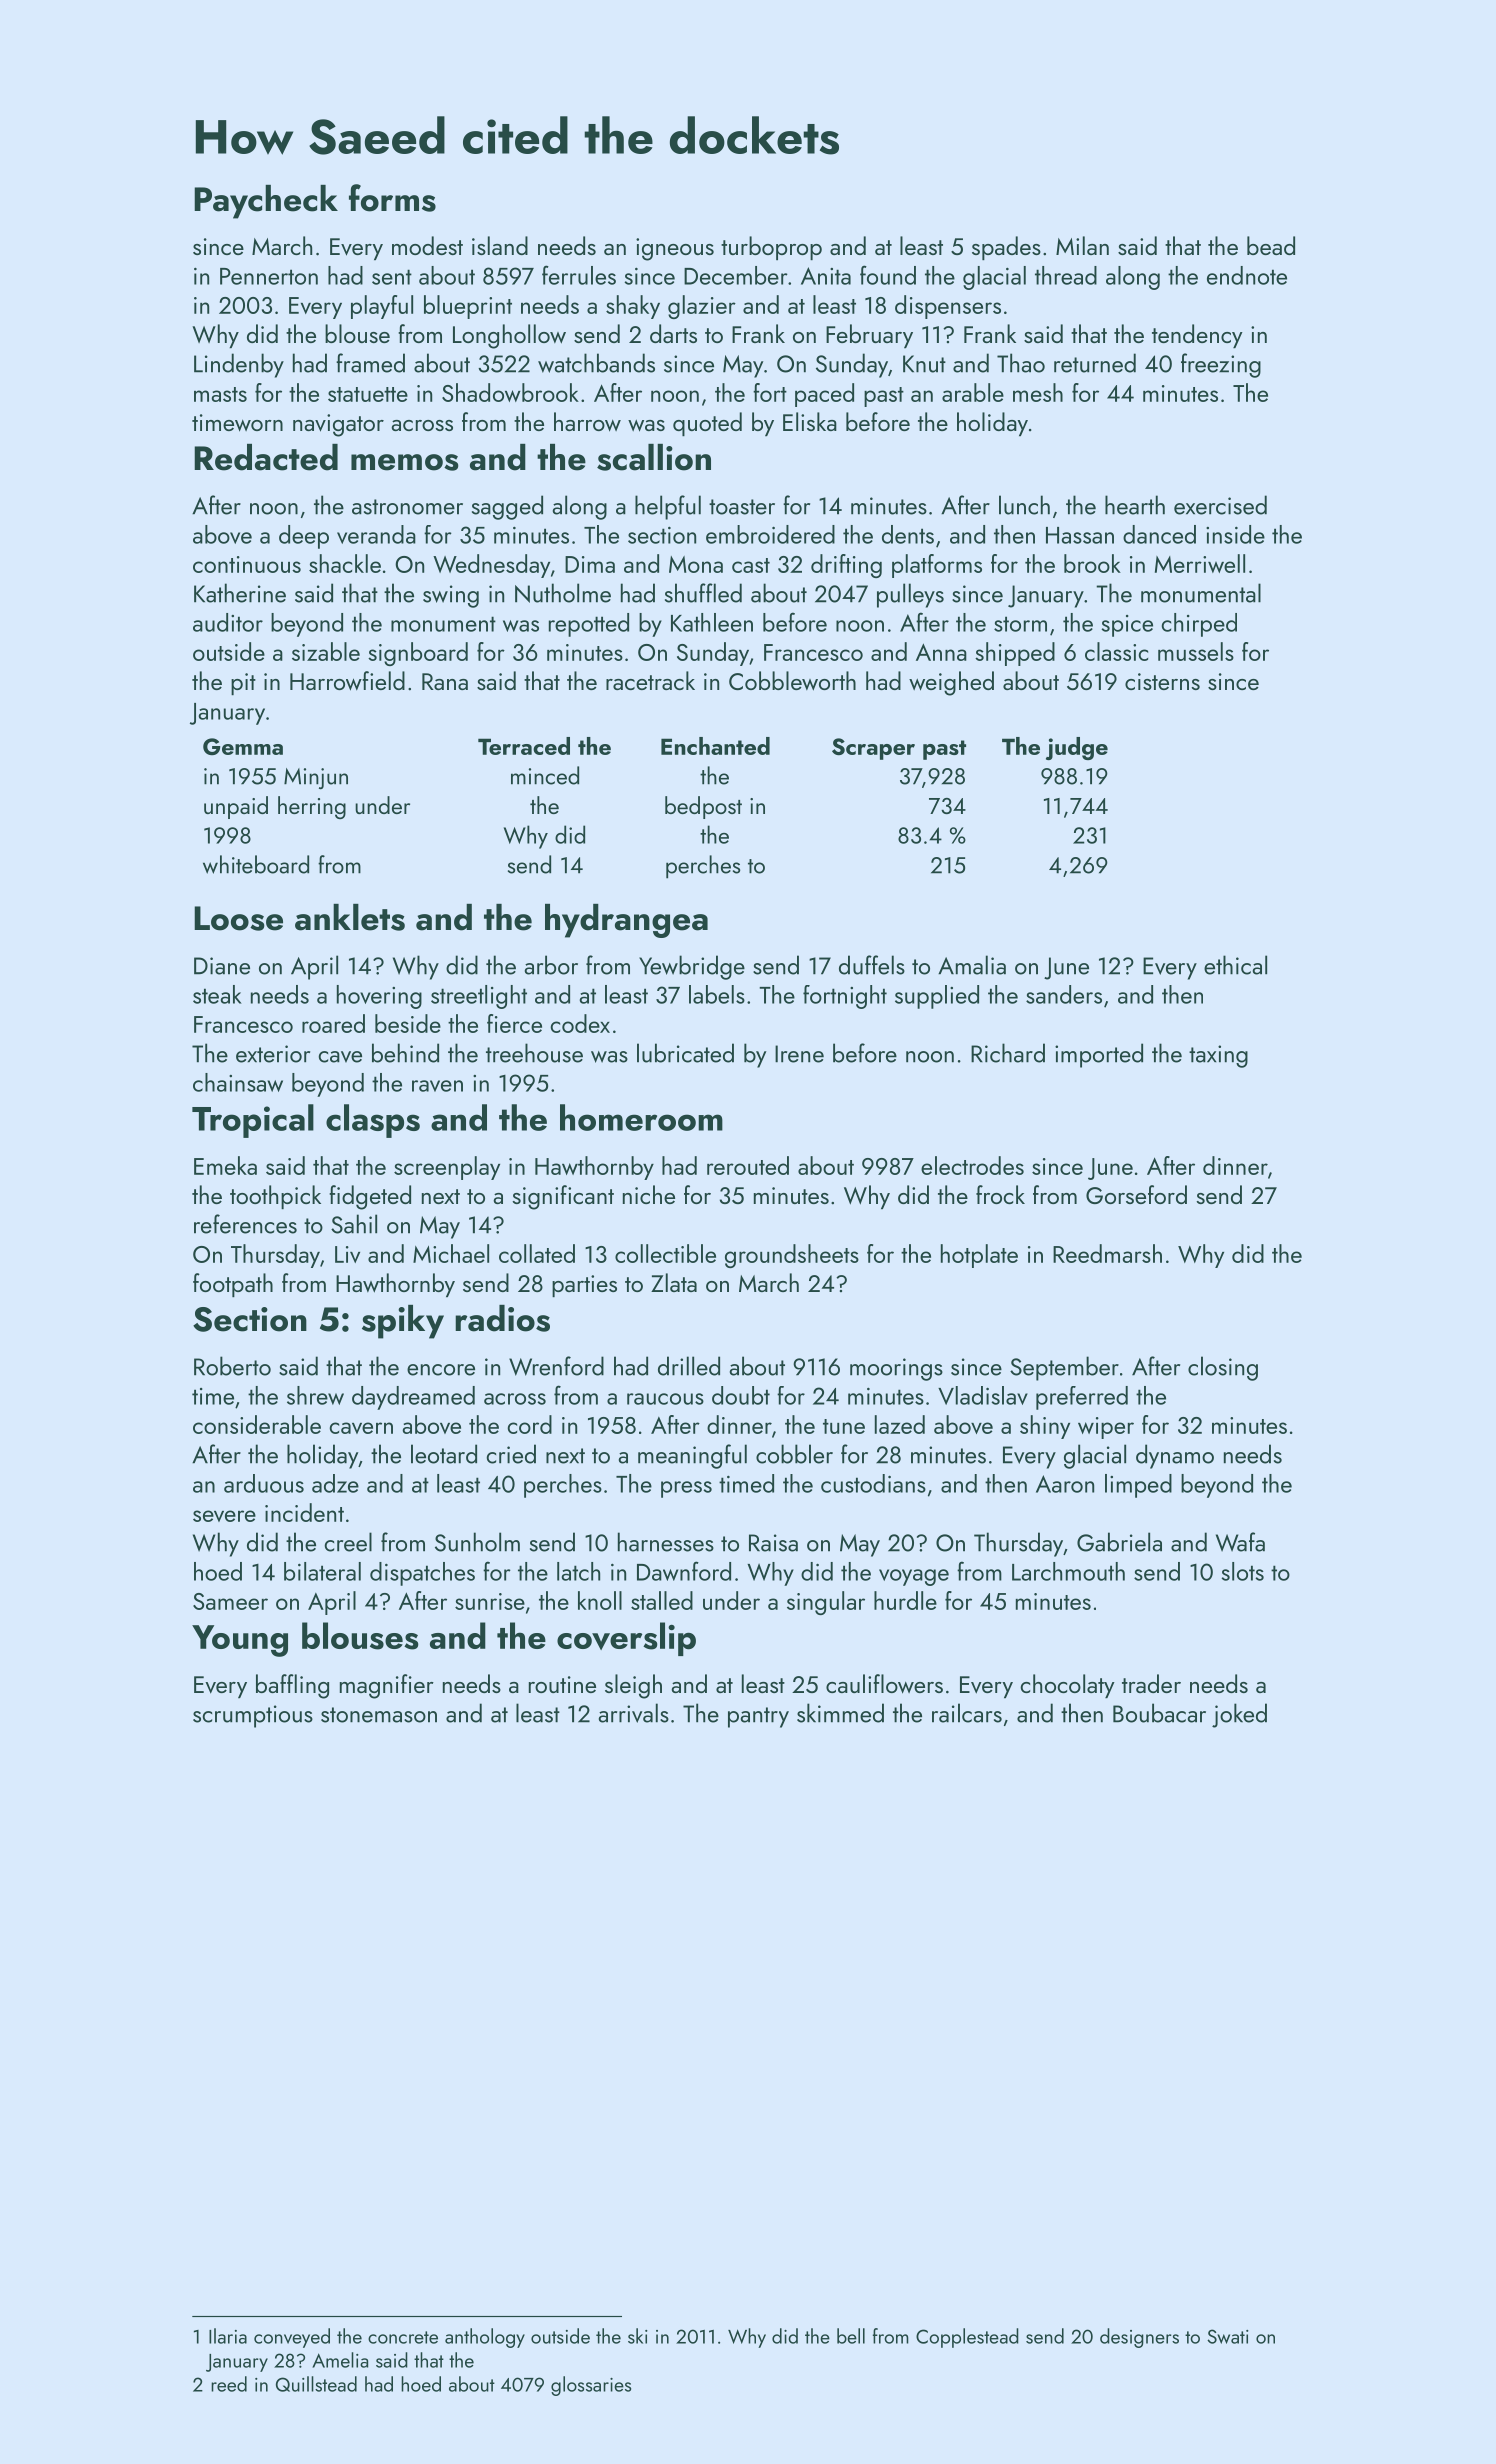 This image has height=2464, width=1496. I want to click on railcars, so click(967, 1713).
